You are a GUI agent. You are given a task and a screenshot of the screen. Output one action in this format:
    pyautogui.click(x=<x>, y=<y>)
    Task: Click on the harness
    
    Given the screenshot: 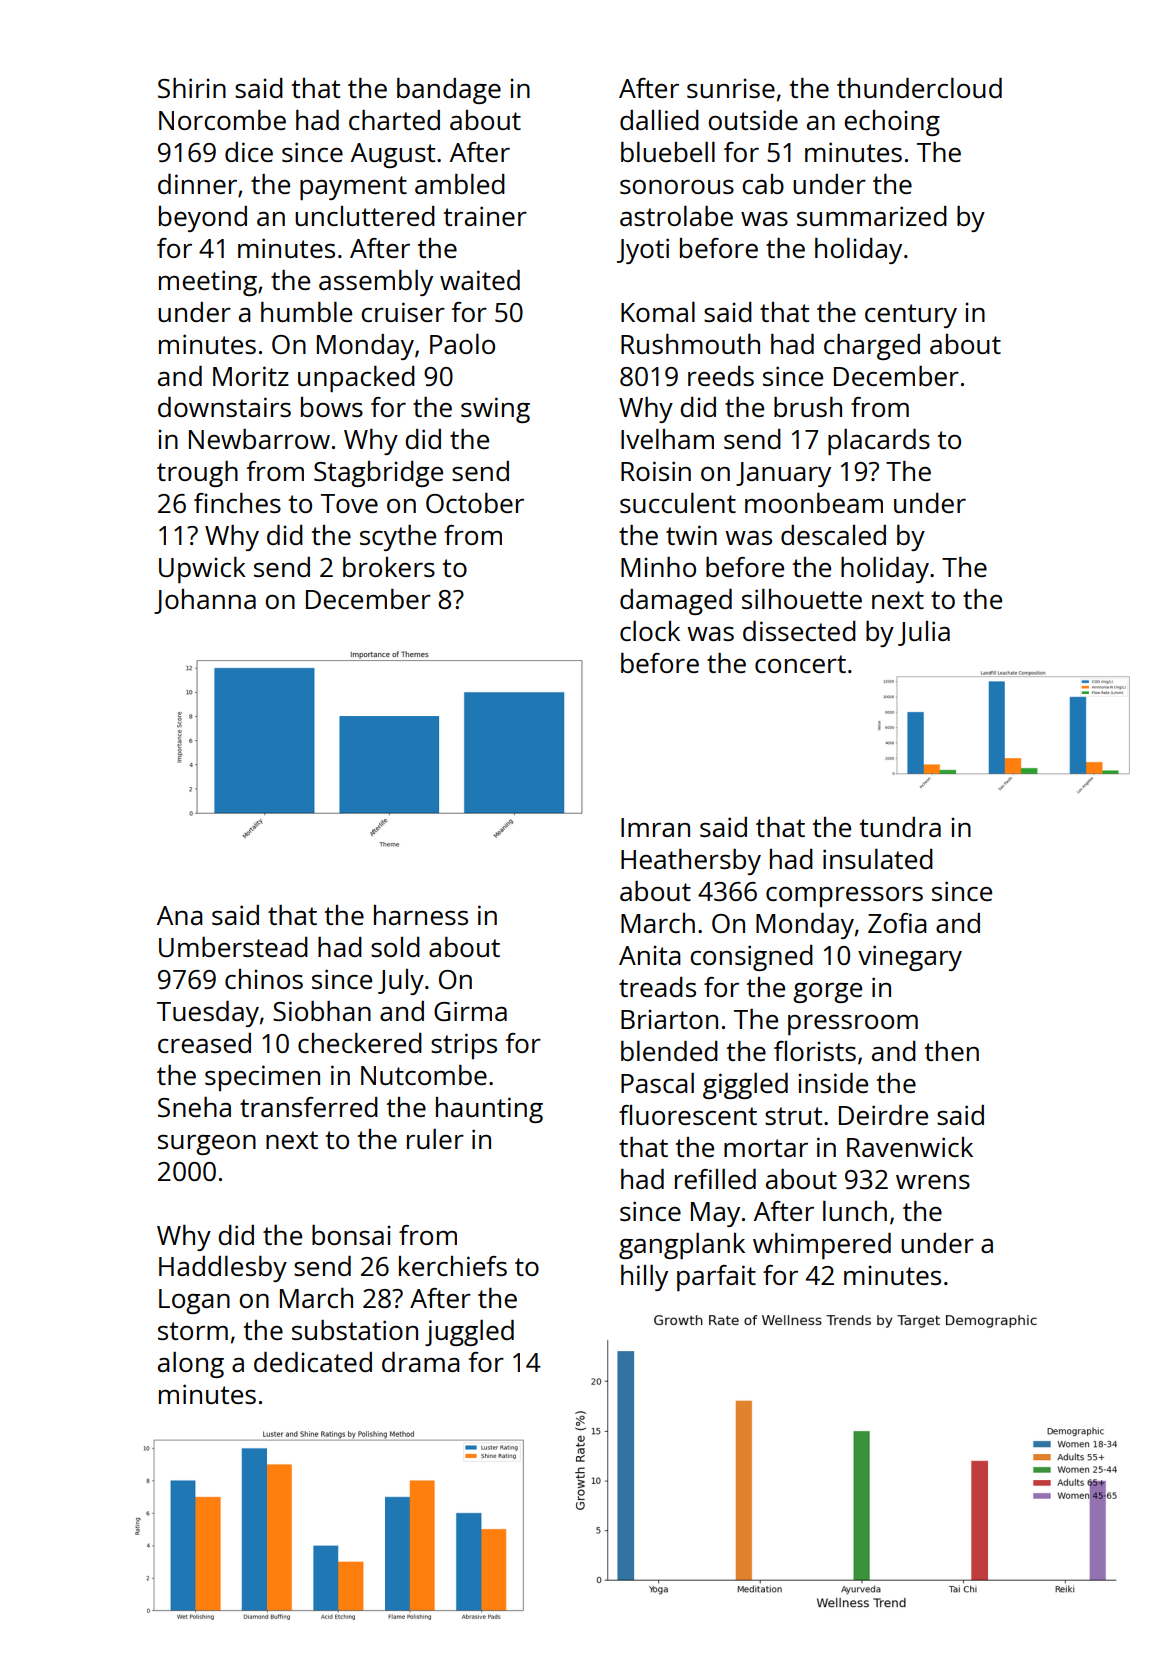 What is the action you would take?
    pyautogui.click(x=421, y=915)
